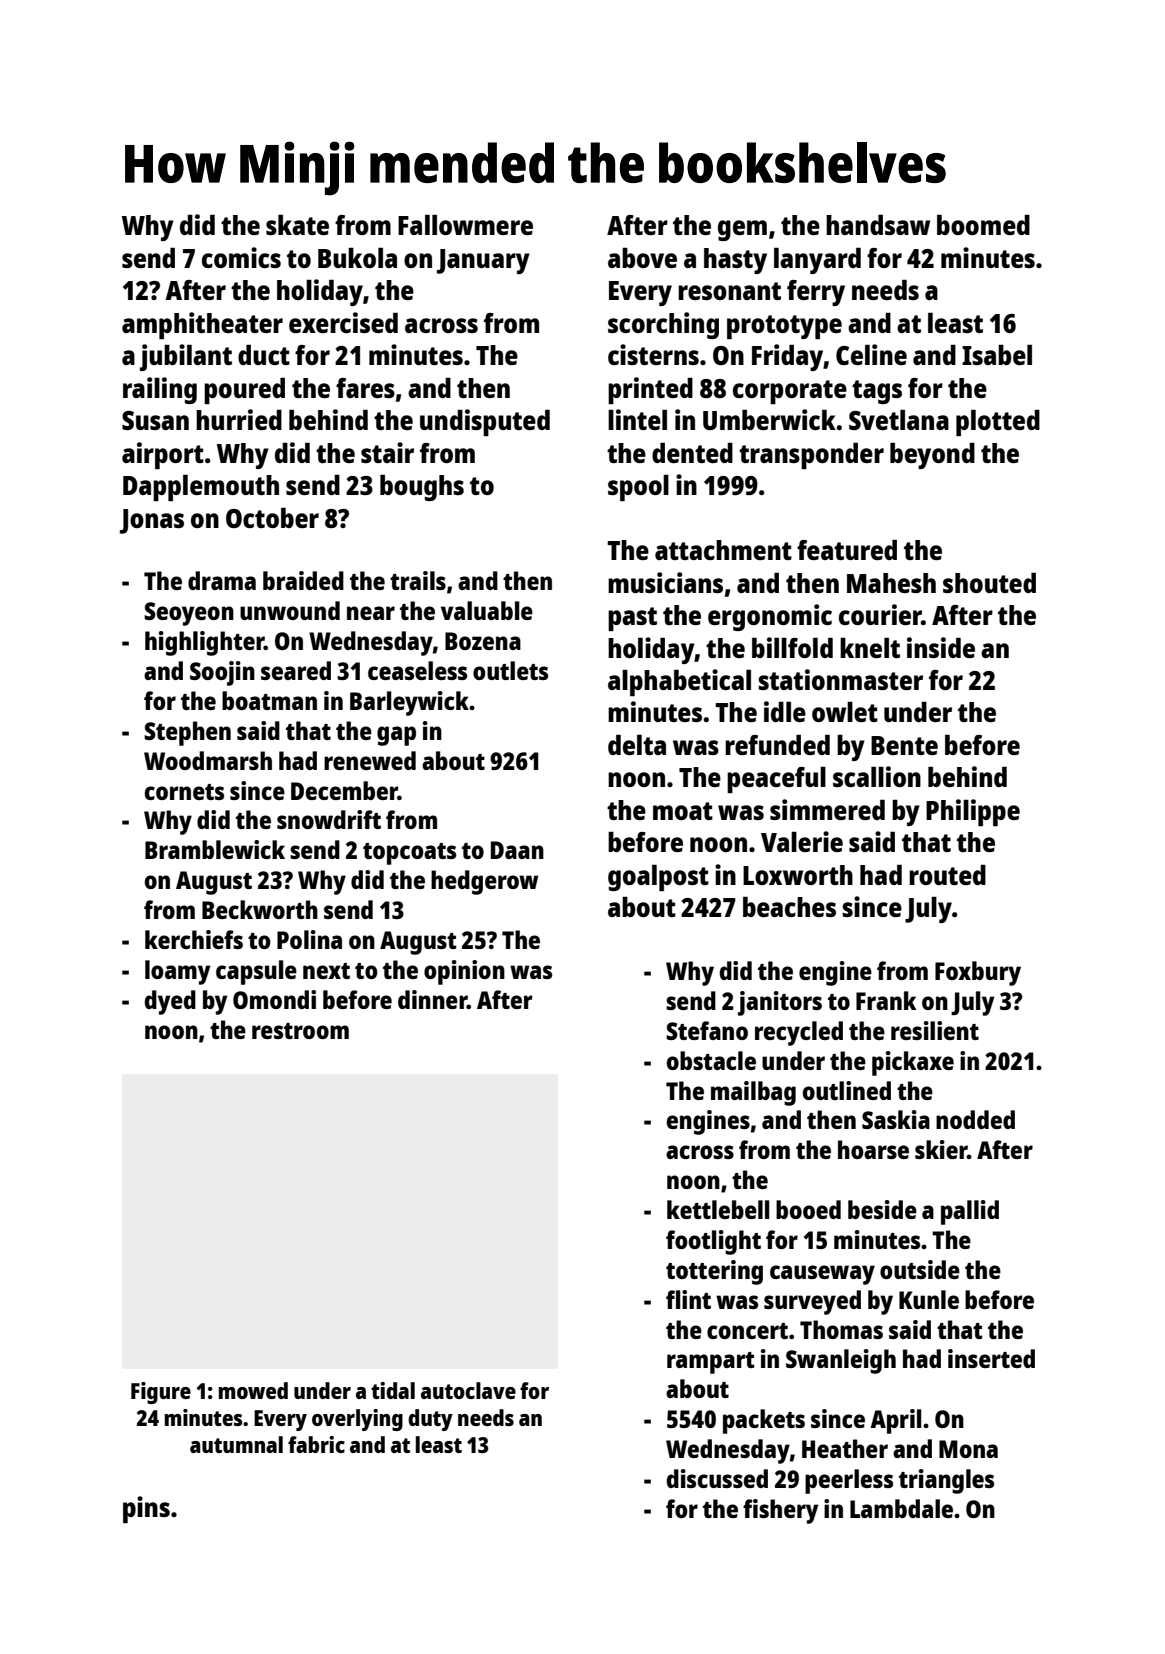 The height and width of the page is (1654, 1165). Describe the element at coordinates (326, 971) in the page. I see `next` at that location.
